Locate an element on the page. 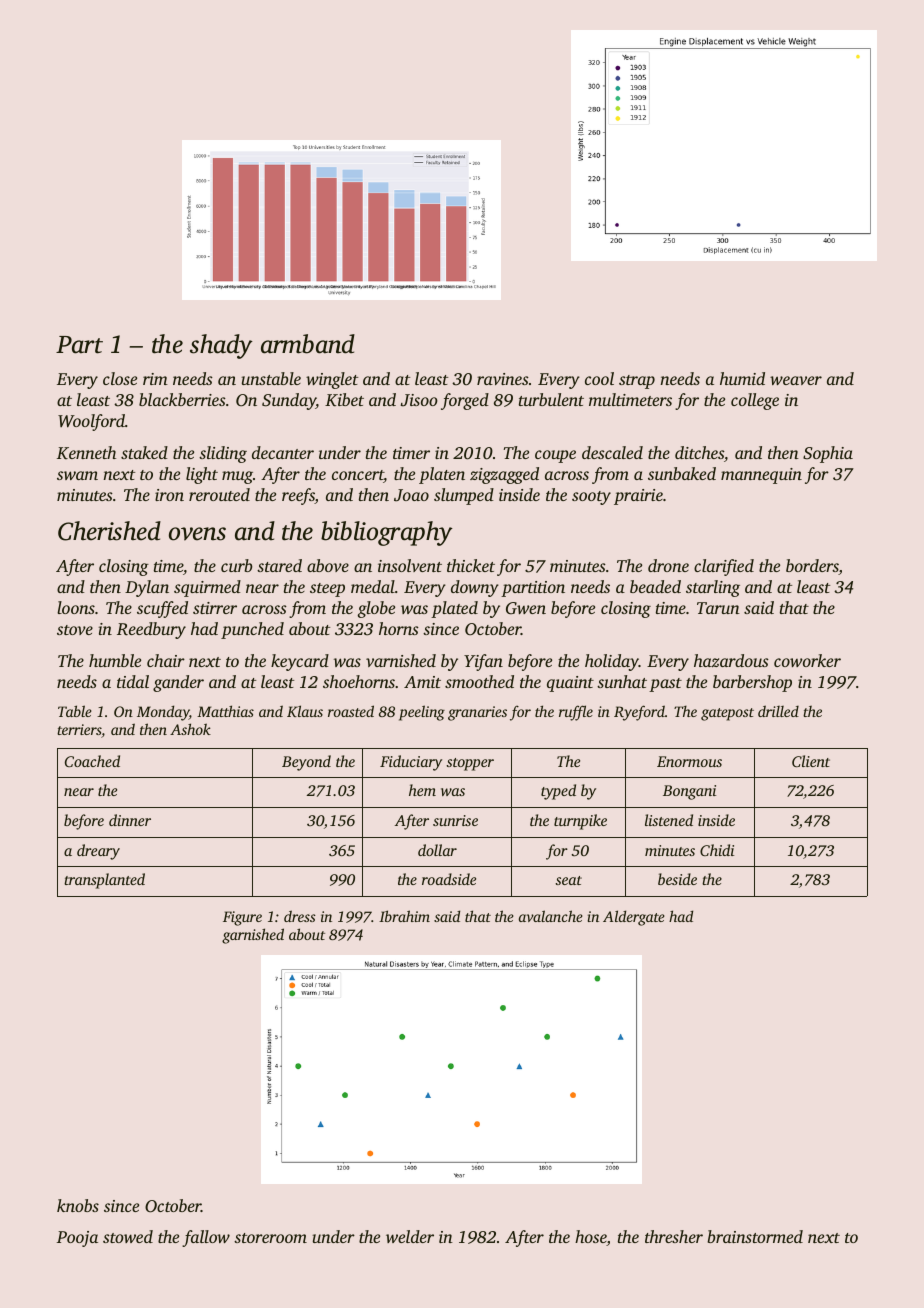  globe is located at coordinates (376, 609).
